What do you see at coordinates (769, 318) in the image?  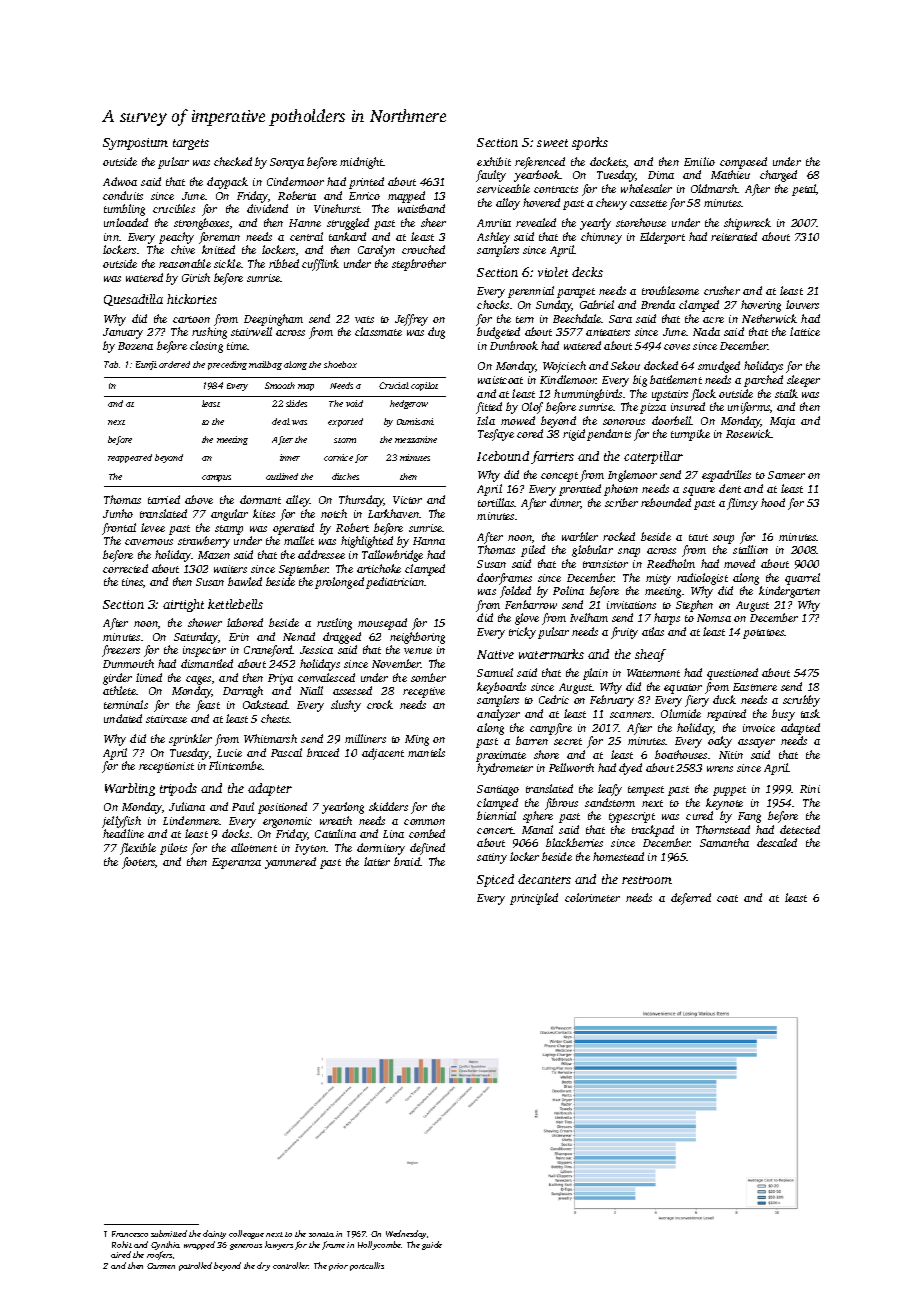 I see `Netherwick` at bounding box center [769, 318].
